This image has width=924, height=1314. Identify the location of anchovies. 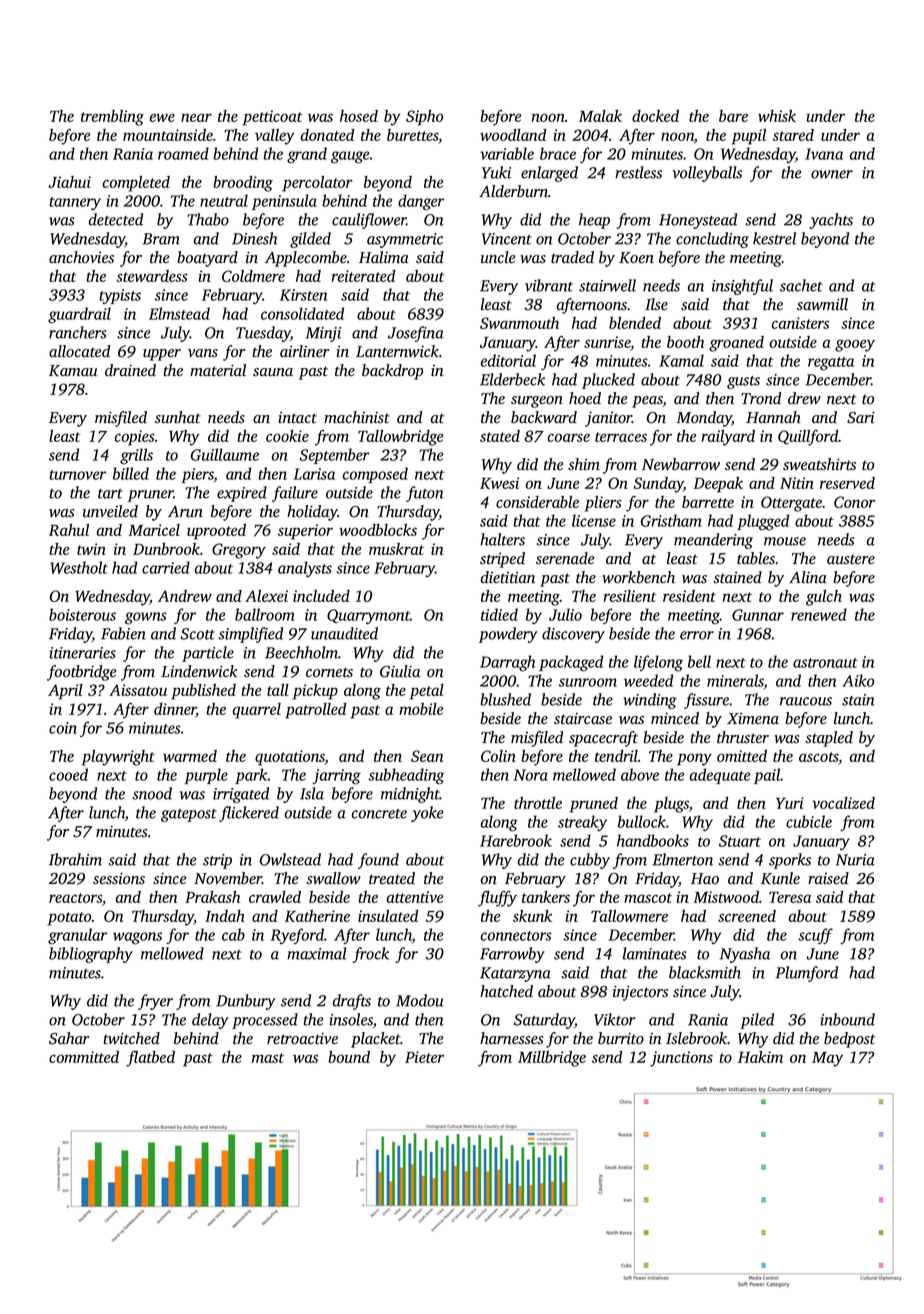
(81, 257).
